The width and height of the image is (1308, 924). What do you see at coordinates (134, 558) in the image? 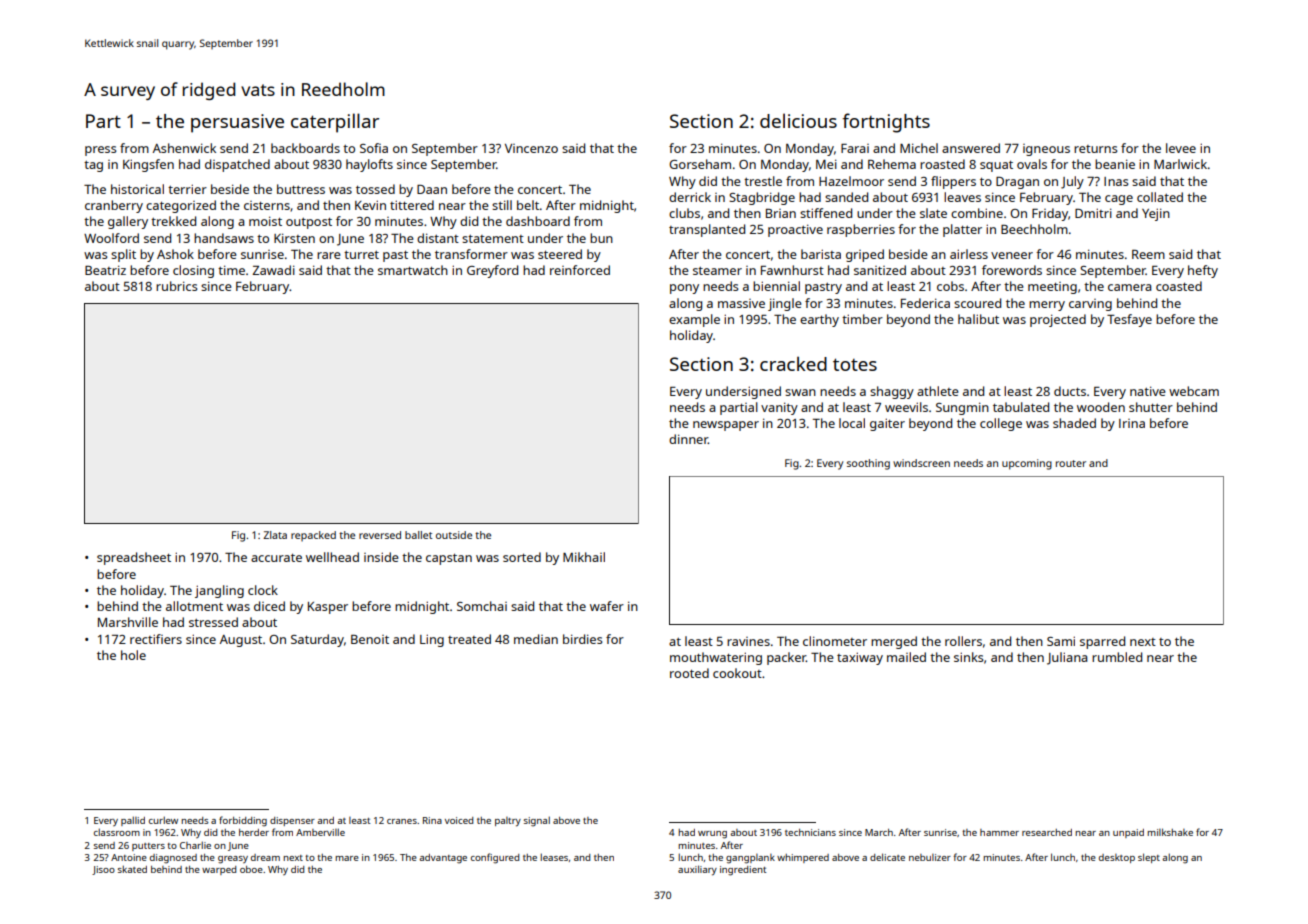
I see `spreadsheet` at bounding box center [134, 558].
